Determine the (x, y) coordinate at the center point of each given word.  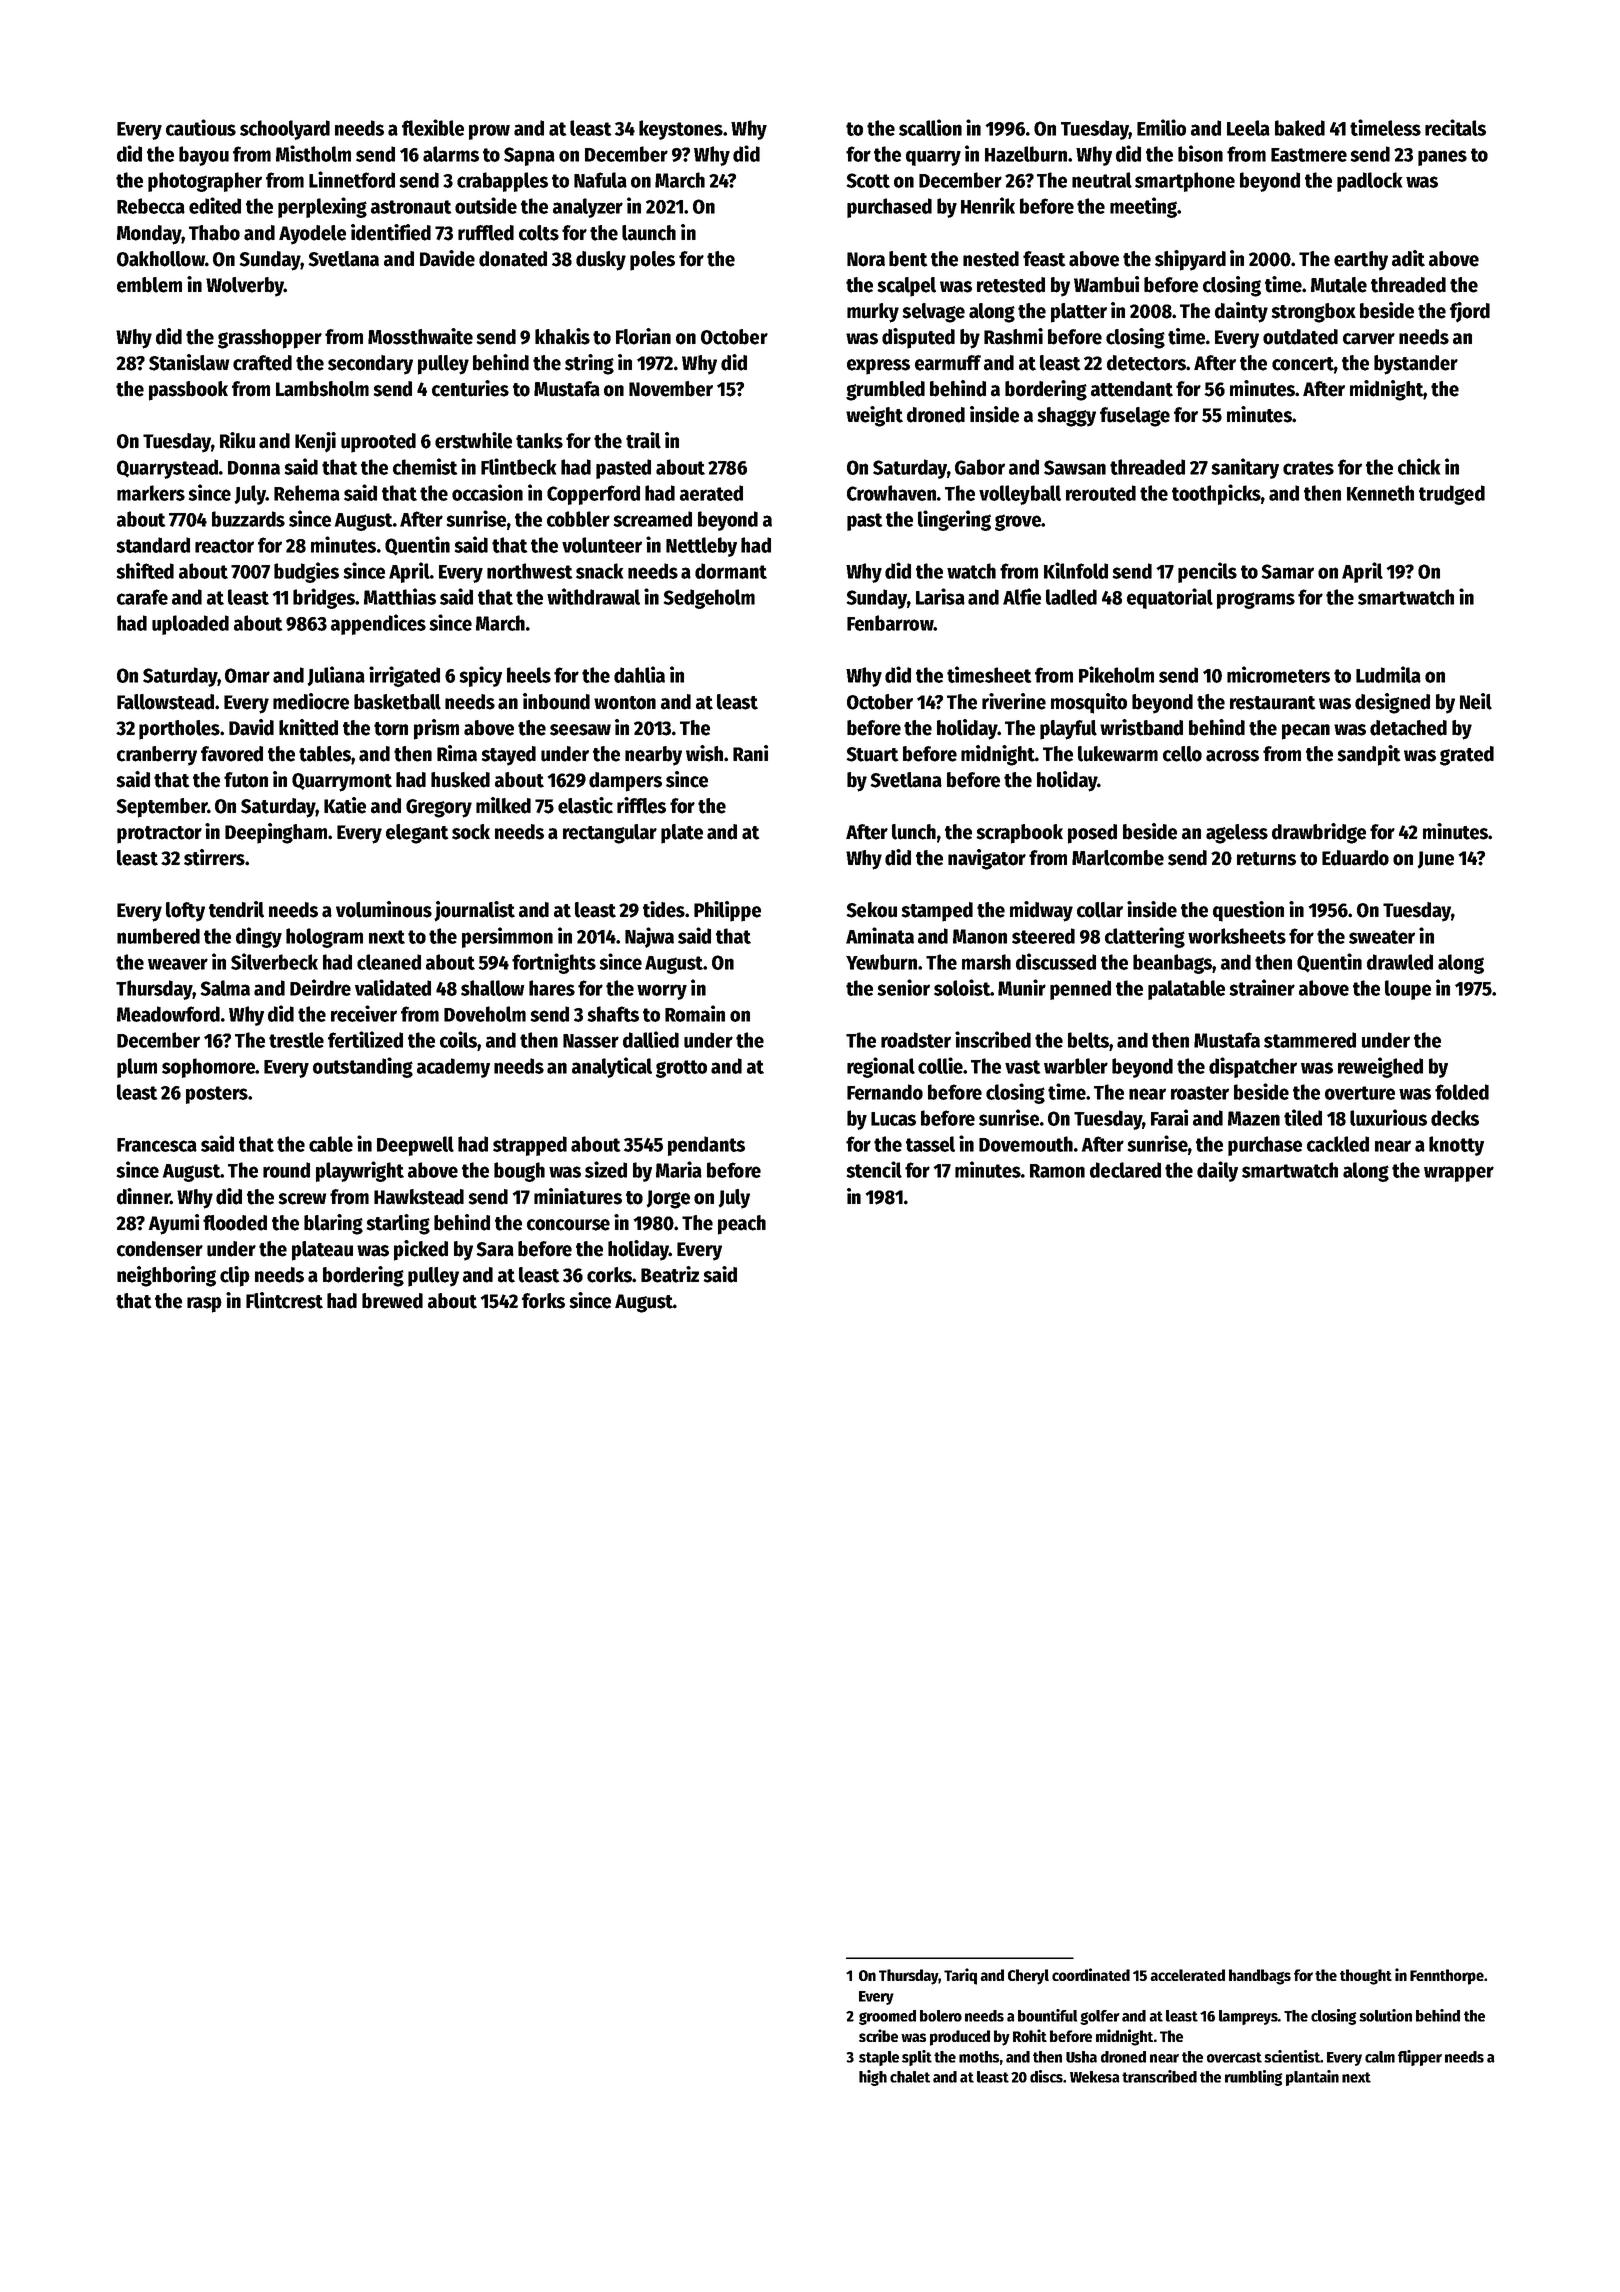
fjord (1470, 312)
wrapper (1459, 1174)
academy (453, 1068)
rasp (204, 1305)
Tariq (960, 1976)
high (873, 2078)
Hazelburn (1026, 154)
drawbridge (1319, 833)
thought (1366, 1977)
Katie (345, 805)
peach (742, 1225)
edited (215, 205)
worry (662, 992)
